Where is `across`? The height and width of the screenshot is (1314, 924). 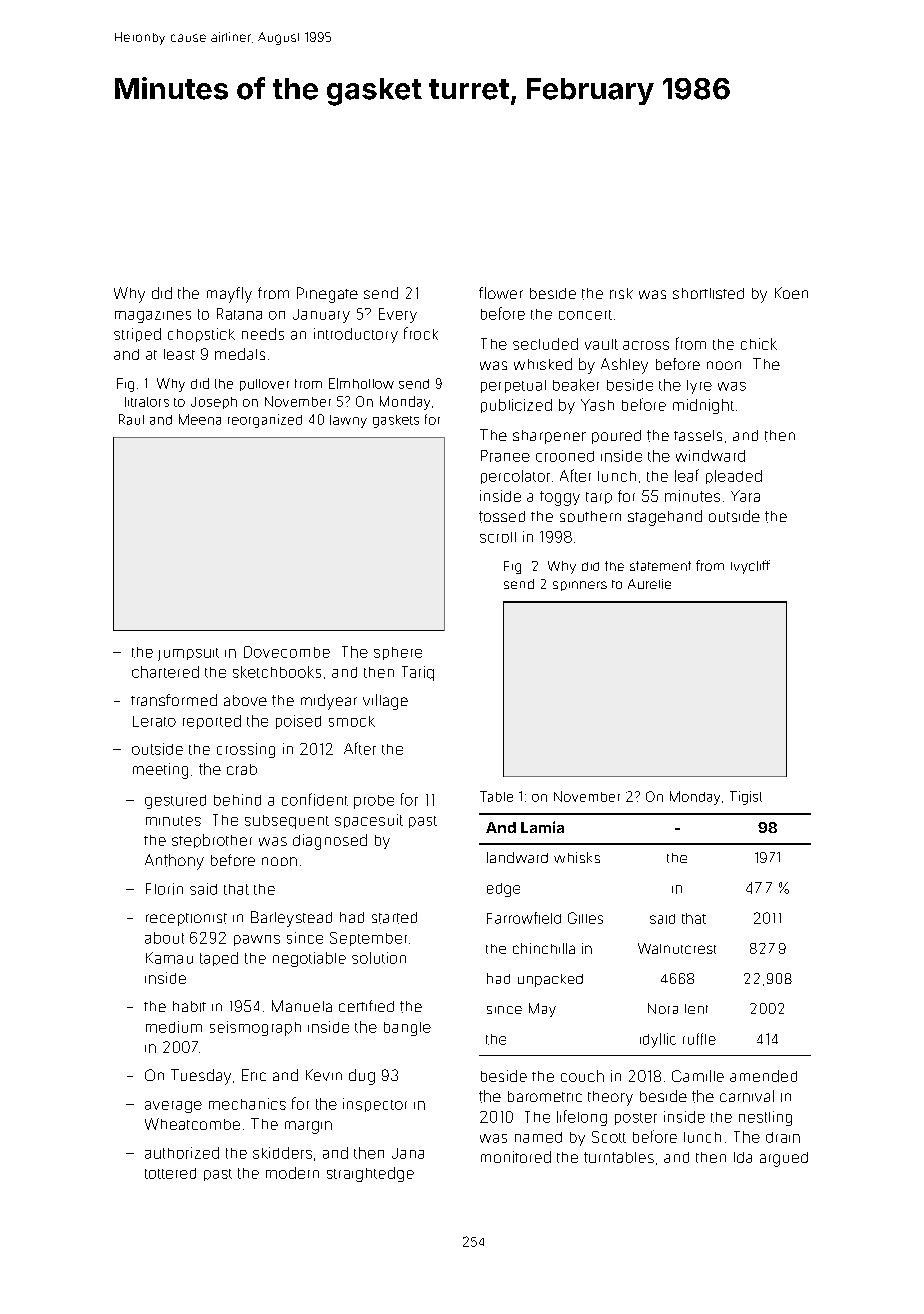 across is located at coordinates (646, 345).
